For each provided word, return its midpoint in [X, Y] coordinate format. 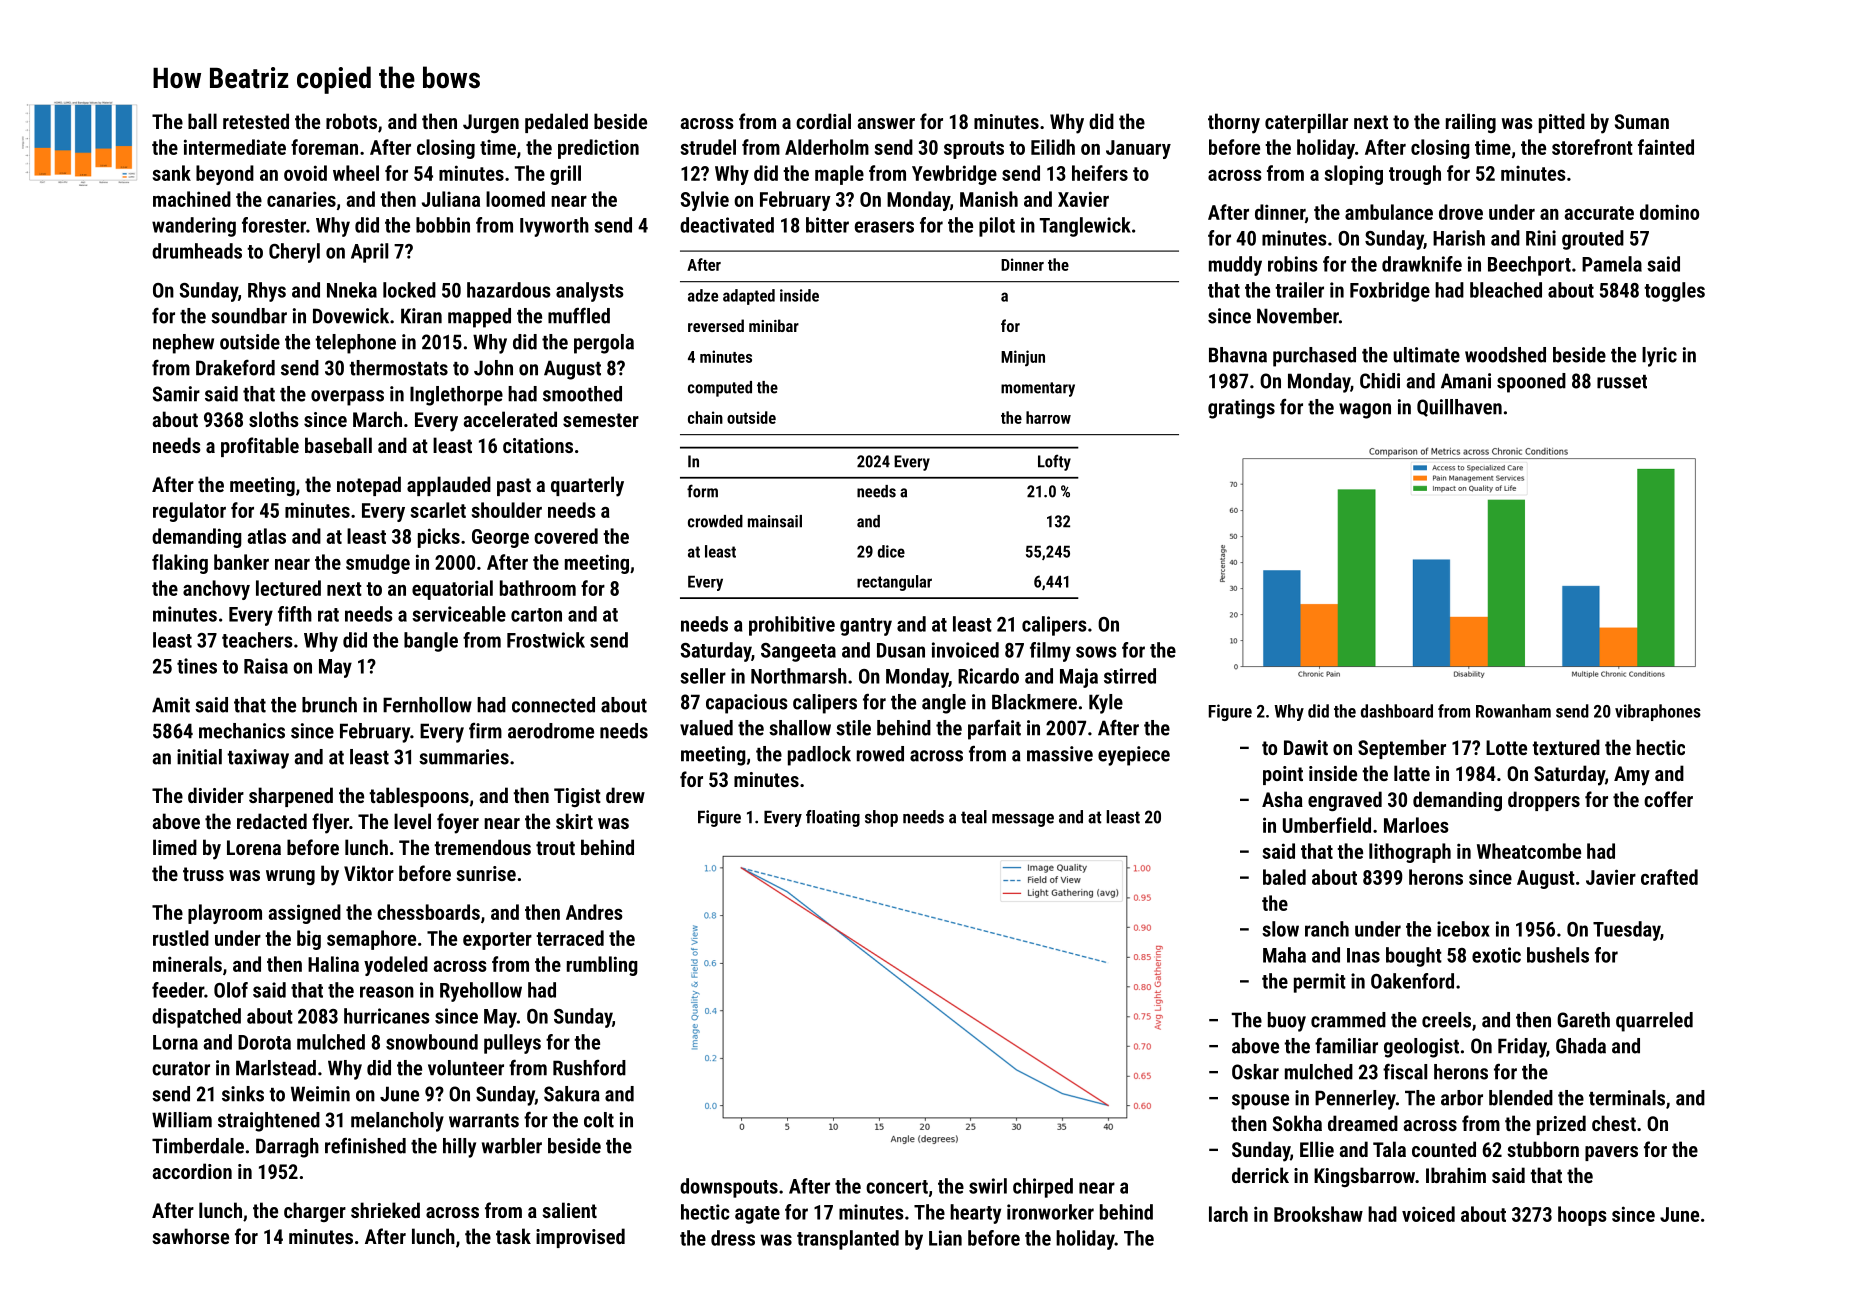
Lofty [1054, 462]
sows [1096, 652]
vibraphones [1658, 712]
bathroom [538, 588]
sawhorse [190, 1236]
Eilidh [1053, 147]
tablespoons [419, 797]
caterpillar [1306, 123]
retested [256, 121]
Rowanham [1513, 711]
